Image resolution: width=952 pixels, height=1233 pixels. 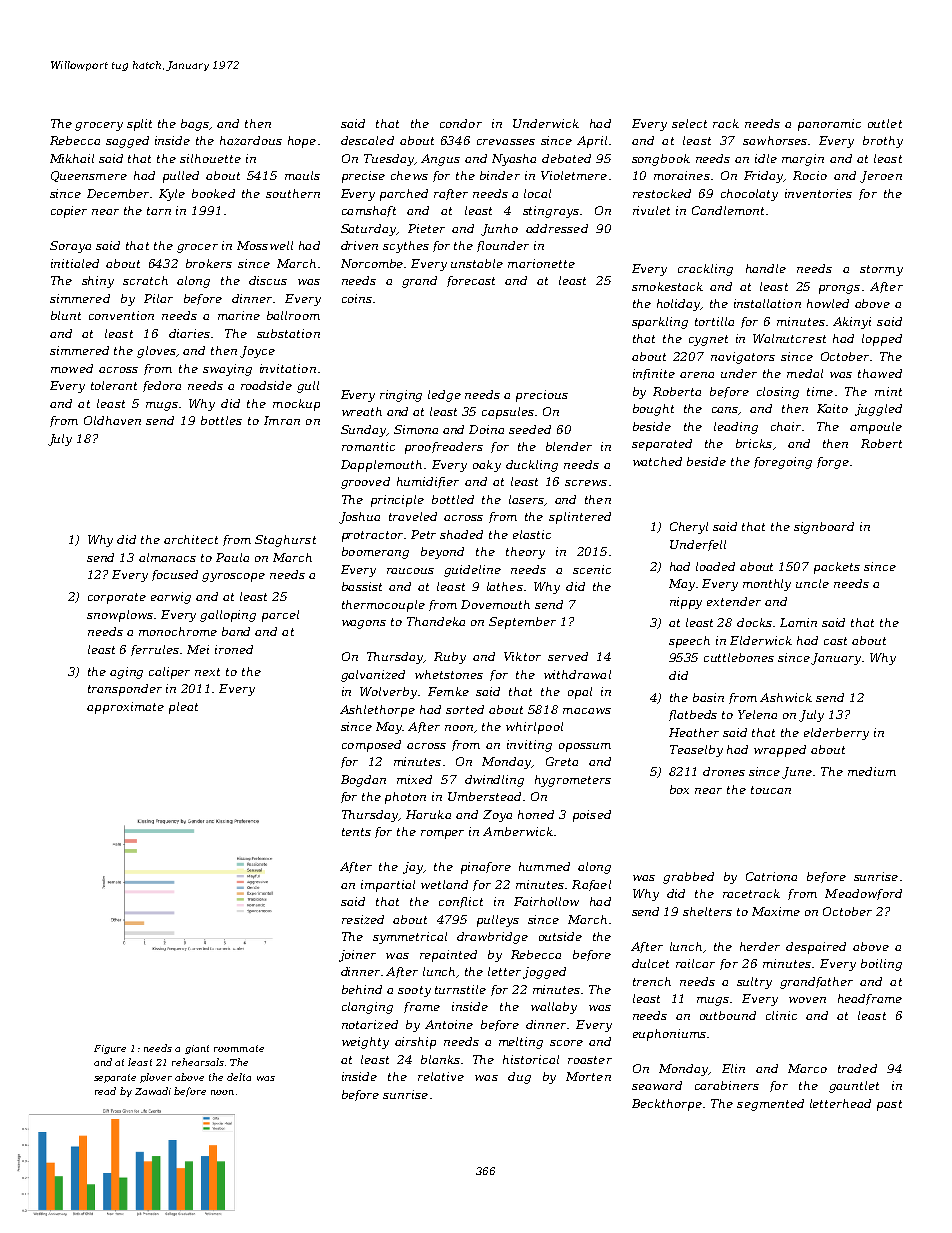 What do you see at coordinates (377, 711) in the screenshot?
I see `Ashlethorpe` at bounding box center [377, 711].
